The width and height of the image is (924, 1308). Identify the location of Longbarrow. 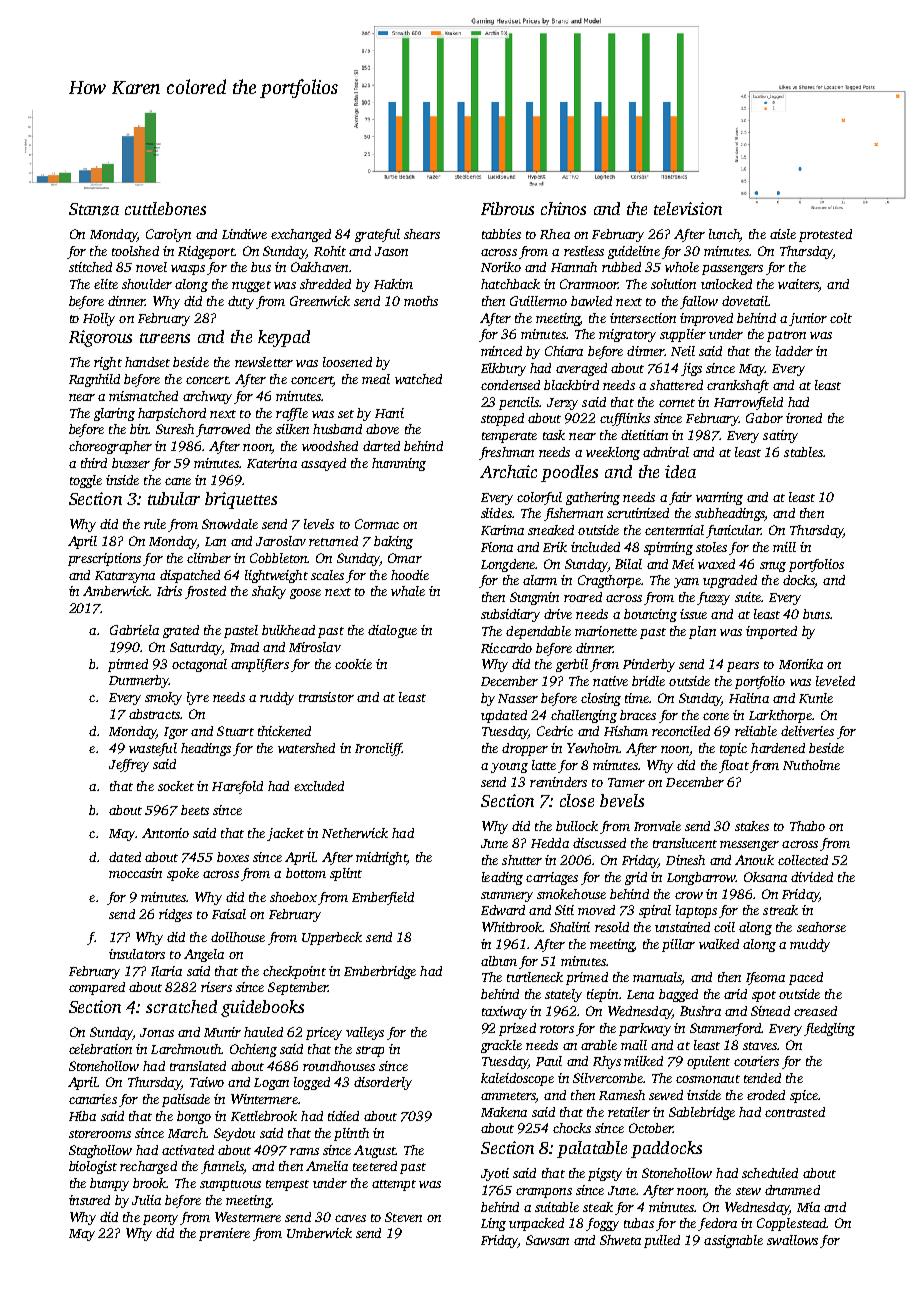
(701, 878).
